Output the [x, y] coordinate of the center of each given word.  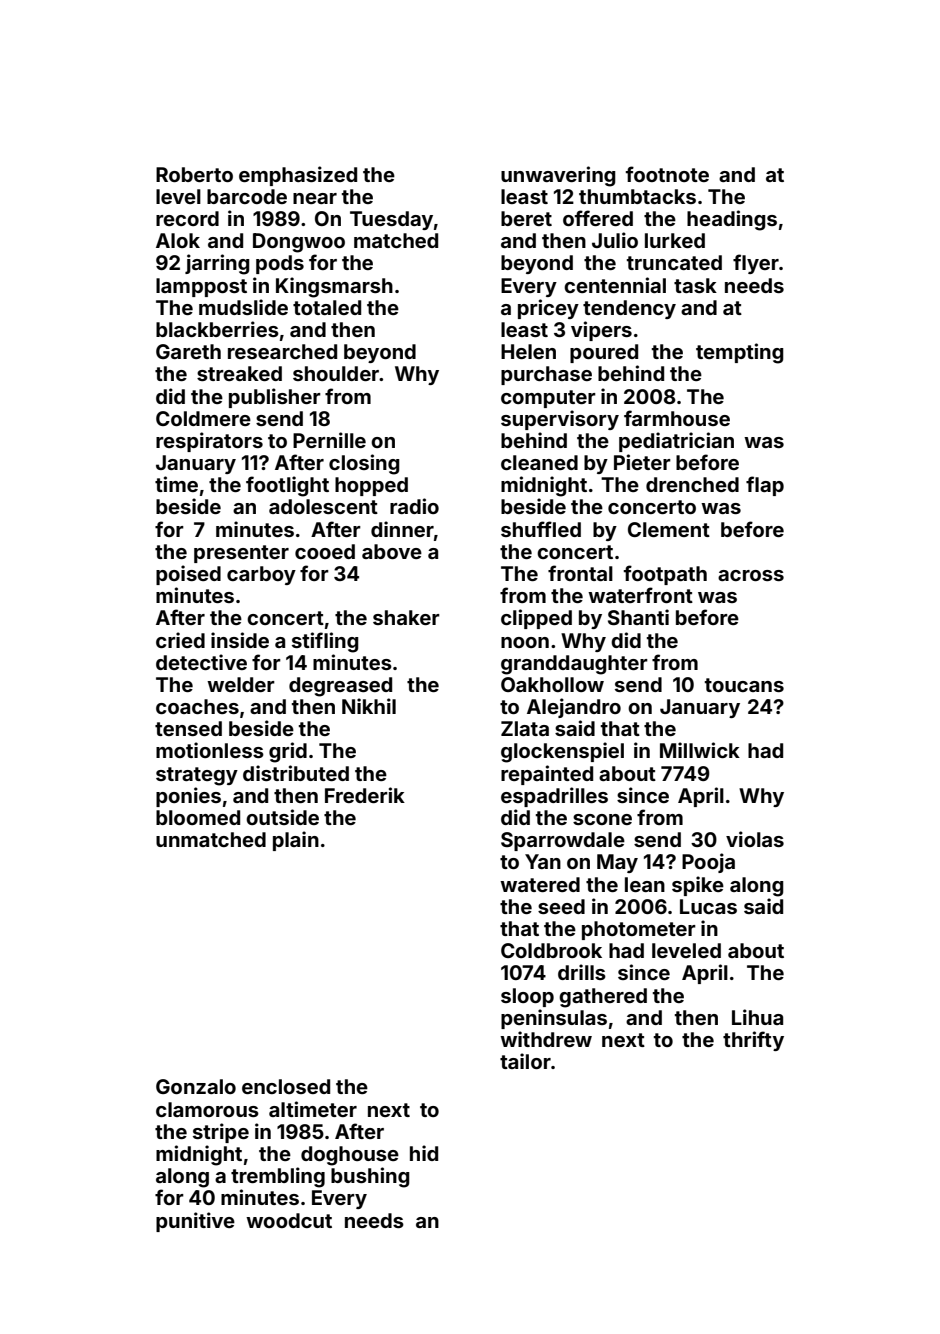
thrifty [753, 1041]
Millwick [700, 750]
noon [525, 642]
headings [732, 220]
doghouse [350, 1156]
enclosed [286, 1086]
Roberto [194, 174]
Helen [528, 351]
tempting [740, 353]
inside [240, 640]
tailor [525, 1061]
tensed [188, 728]
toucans [744, 685]
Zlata [525, 728]
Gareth [188, 351]
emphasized [298, 176]
